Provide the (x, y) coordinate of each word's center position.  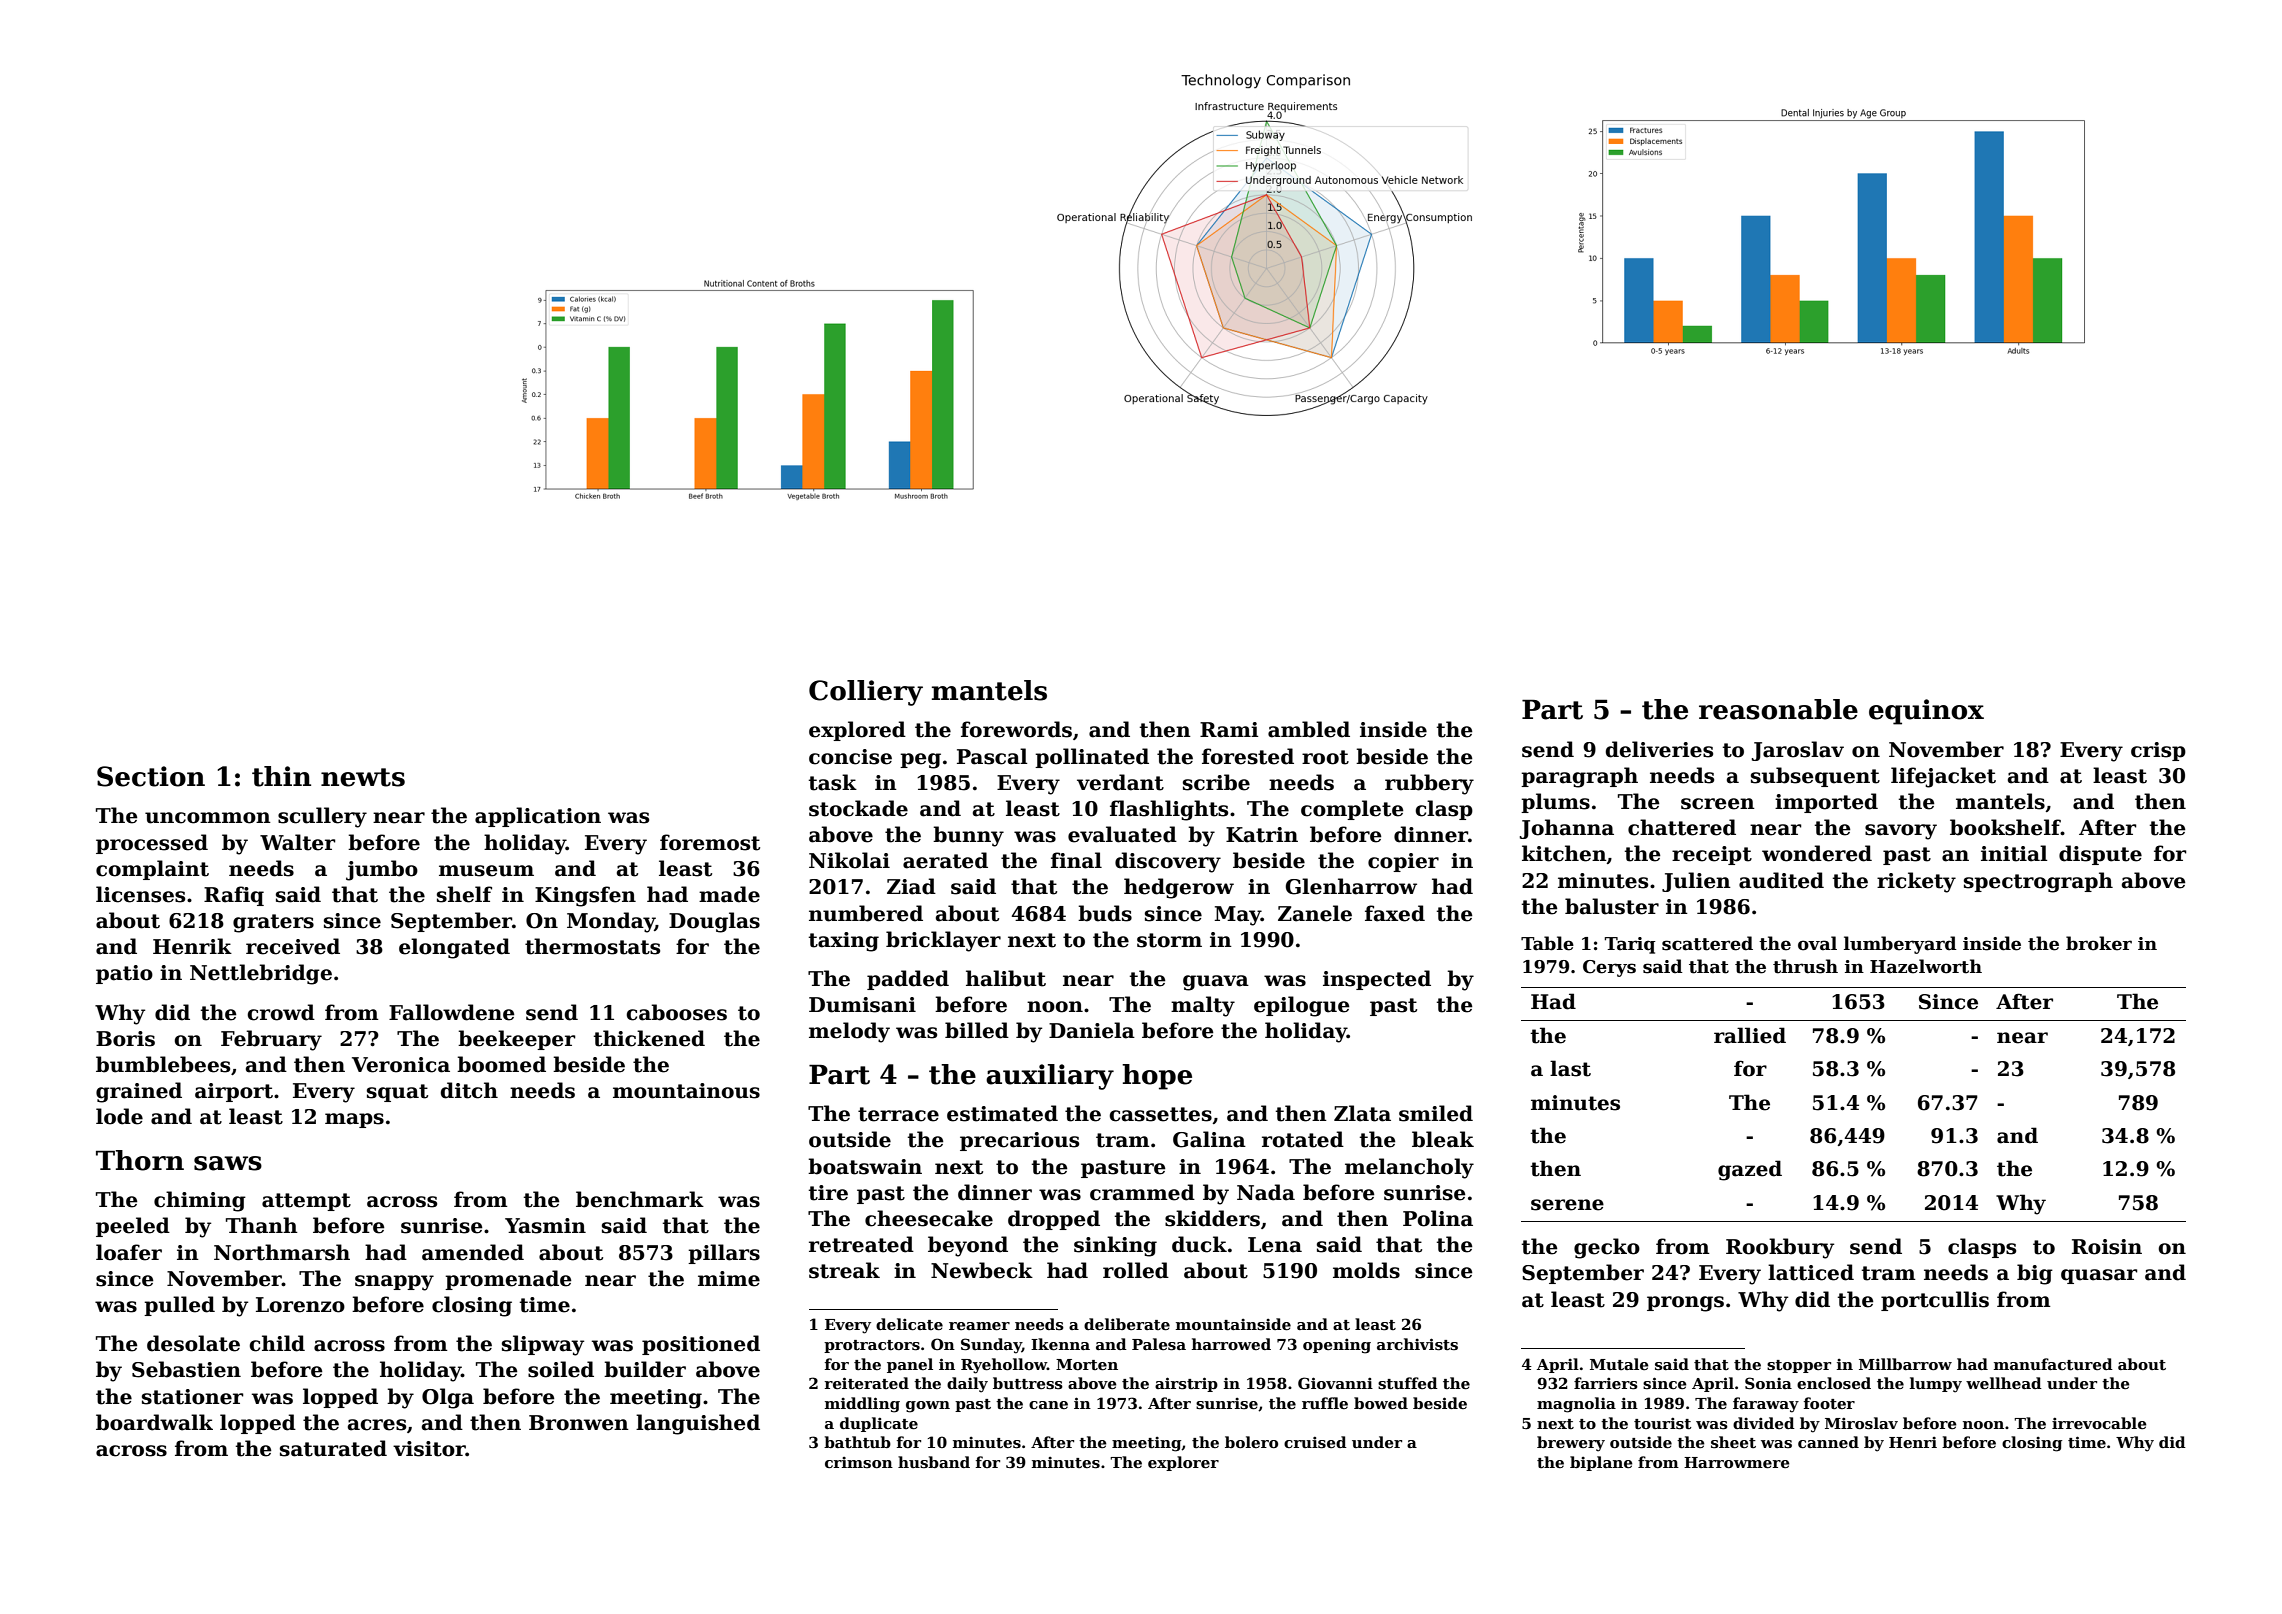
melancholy (1409, 1168)
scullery (322, 817)
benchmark (640, 1199)
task (833, 782)
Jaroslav (1798, 751)
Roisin (2107, 1247)
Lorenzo (300, 1305)
